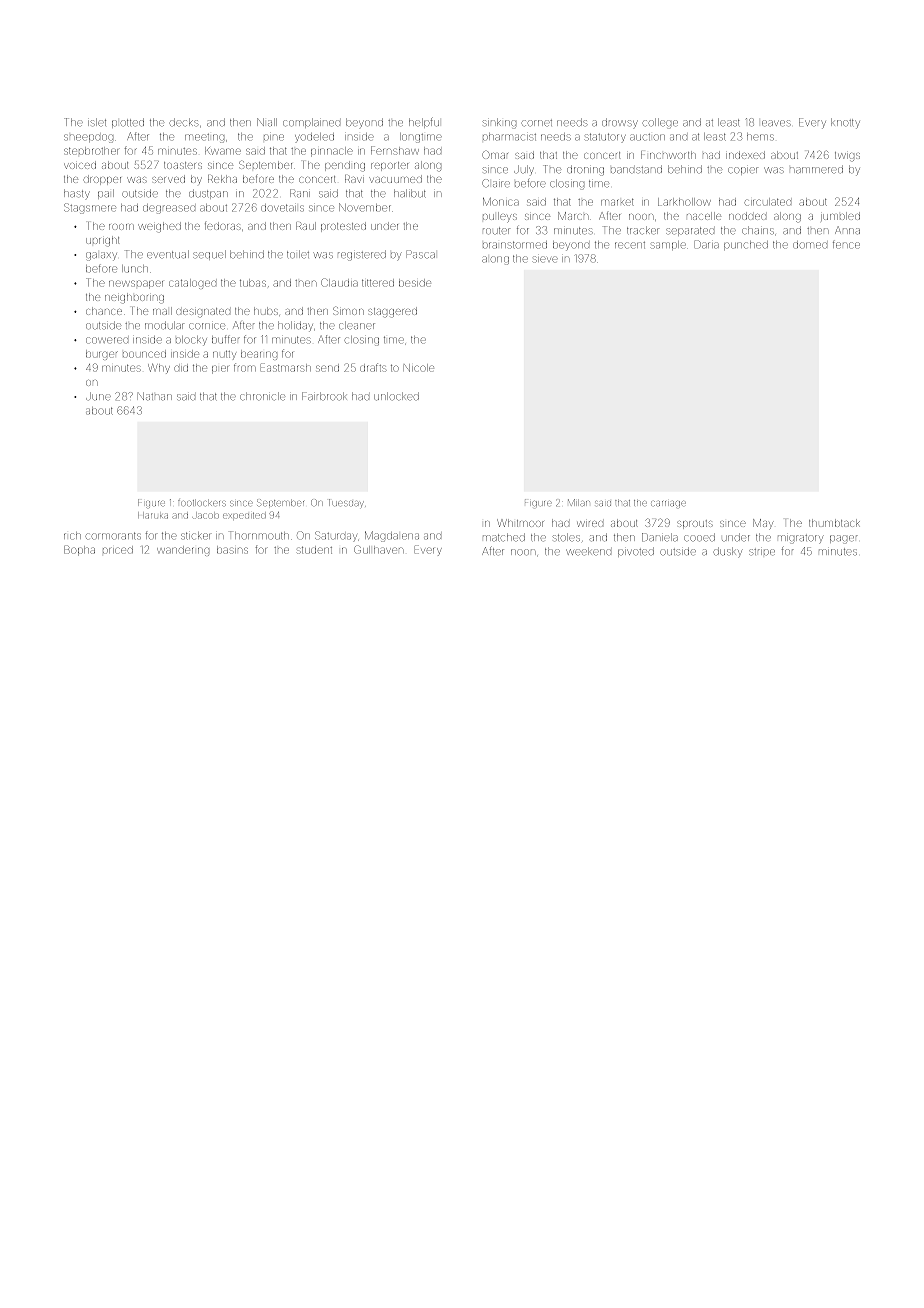 Image resolution: width=924 pixels, height=1308 pixels. I want to click on sprouts, so click(695, 524).
